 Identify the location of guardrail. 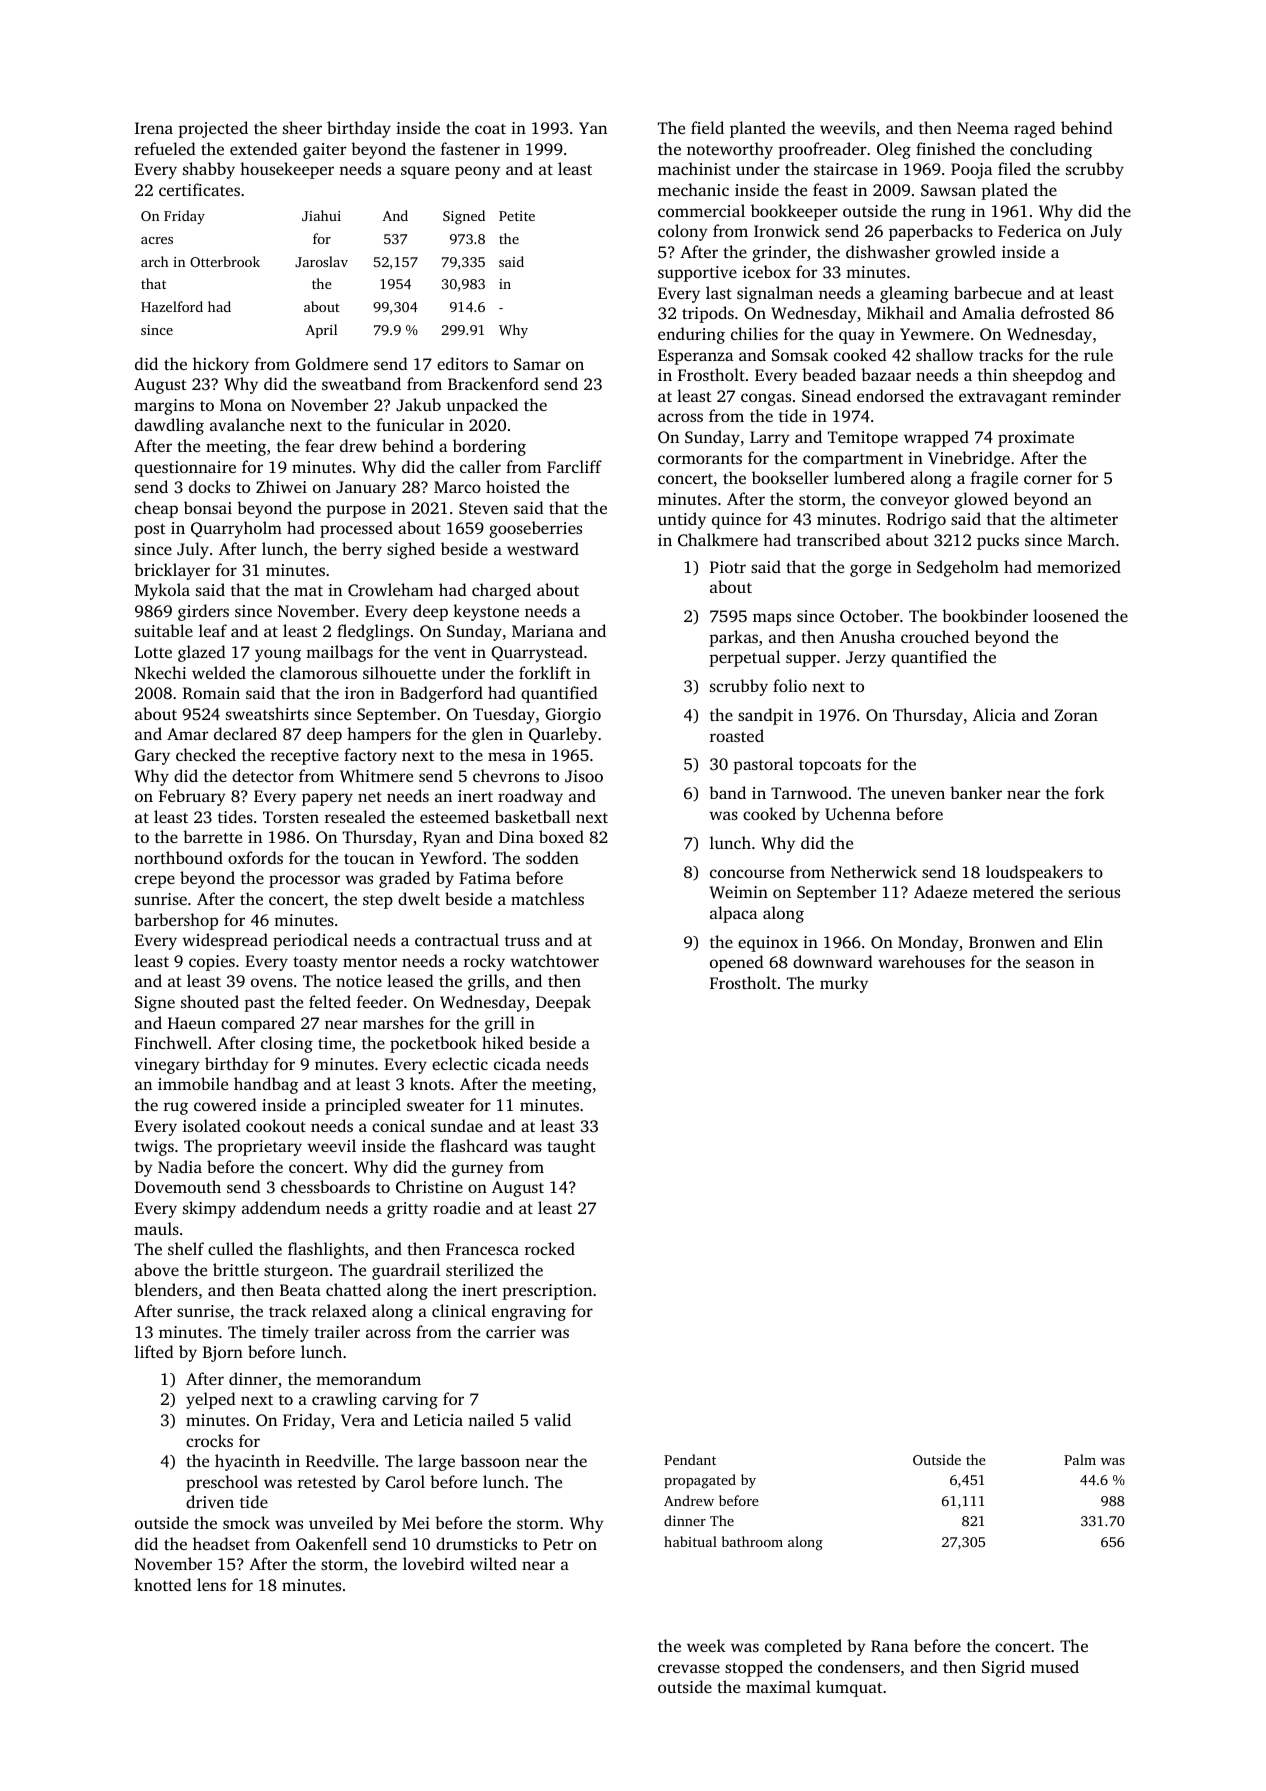
(406, 1271).
